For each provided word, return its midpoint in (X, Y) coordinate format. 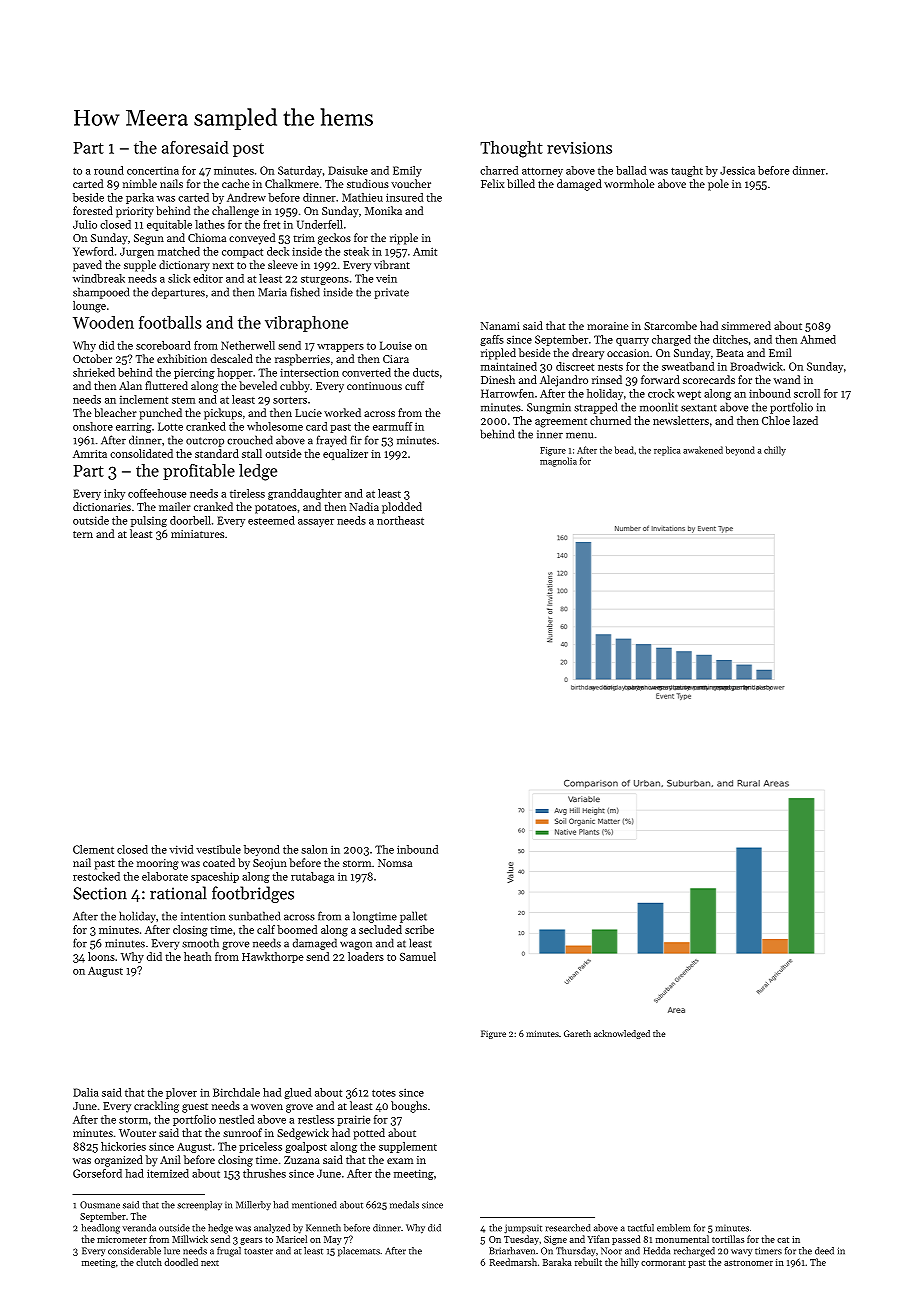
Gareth (577, 1033)
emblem (673, 1228)
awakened (703, 450)
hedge (220, 1229)
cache (235, 183)
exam (400, 1161)
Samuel (418, 956)
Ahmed (818, 339)
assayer (316, 523)
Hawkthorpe (273, 957)
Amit (425, 251)
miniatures (197, 534)
